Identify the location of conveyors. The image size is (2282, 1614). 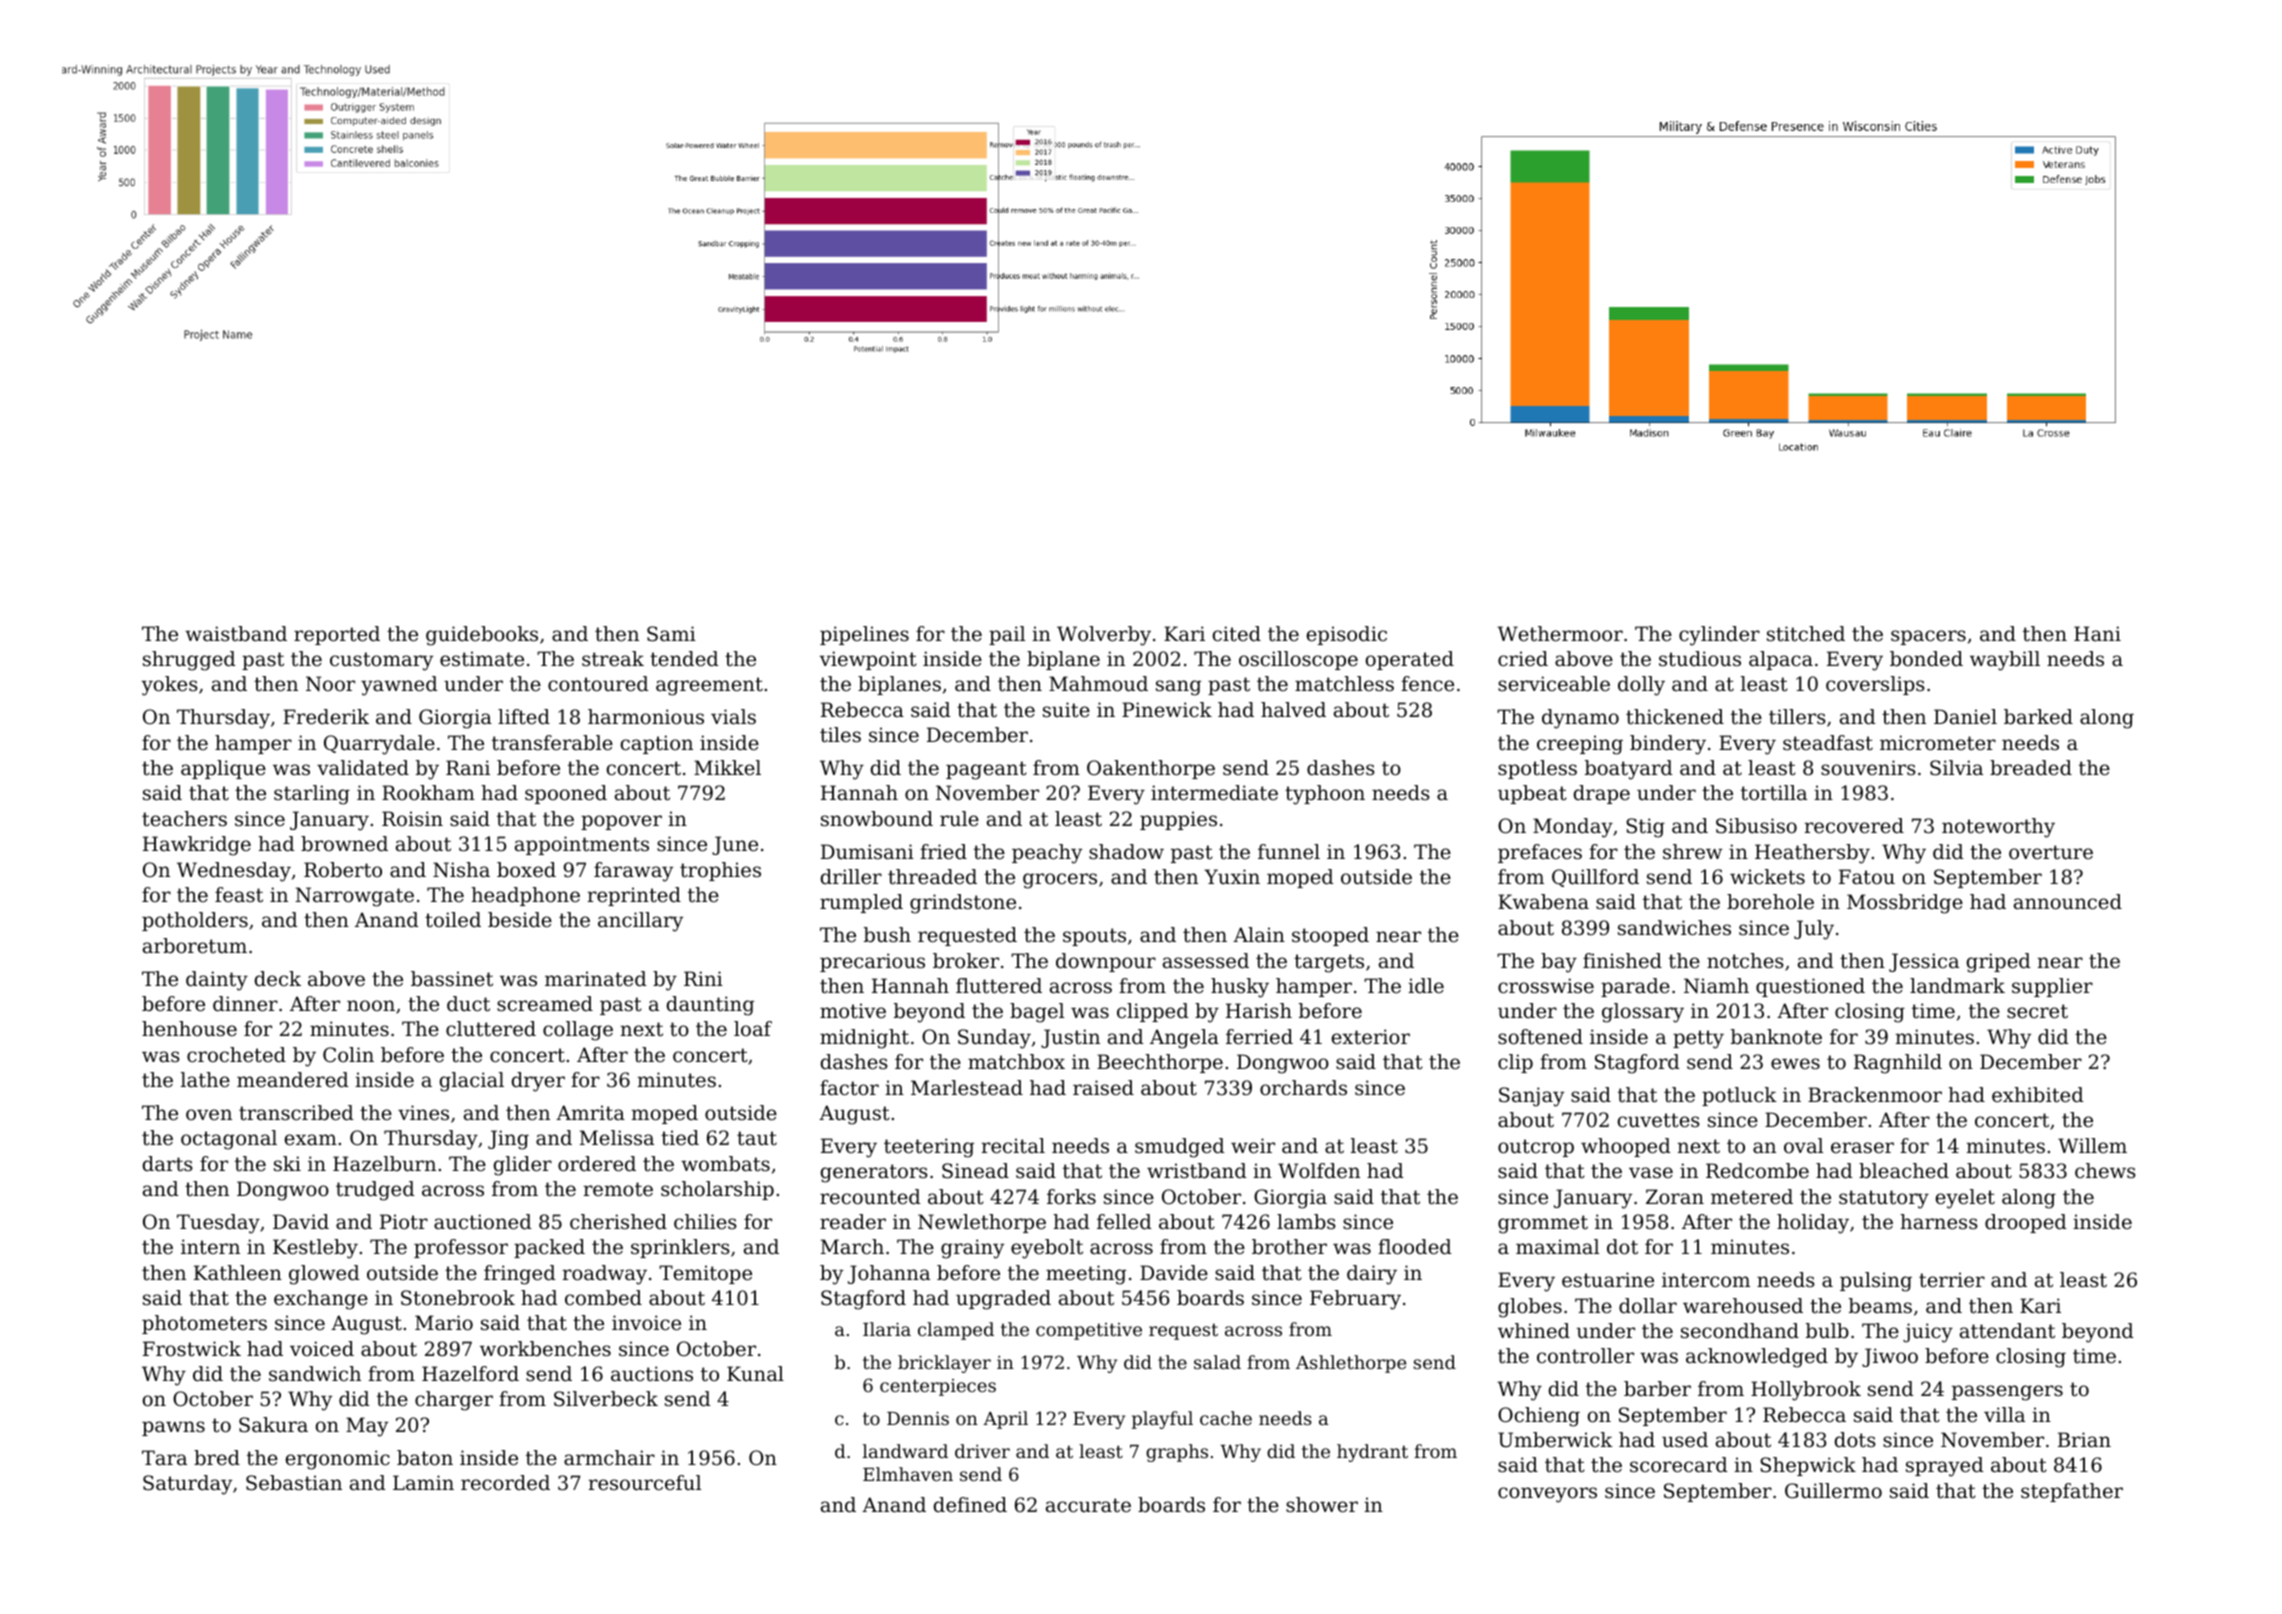
(1547, 1495).
